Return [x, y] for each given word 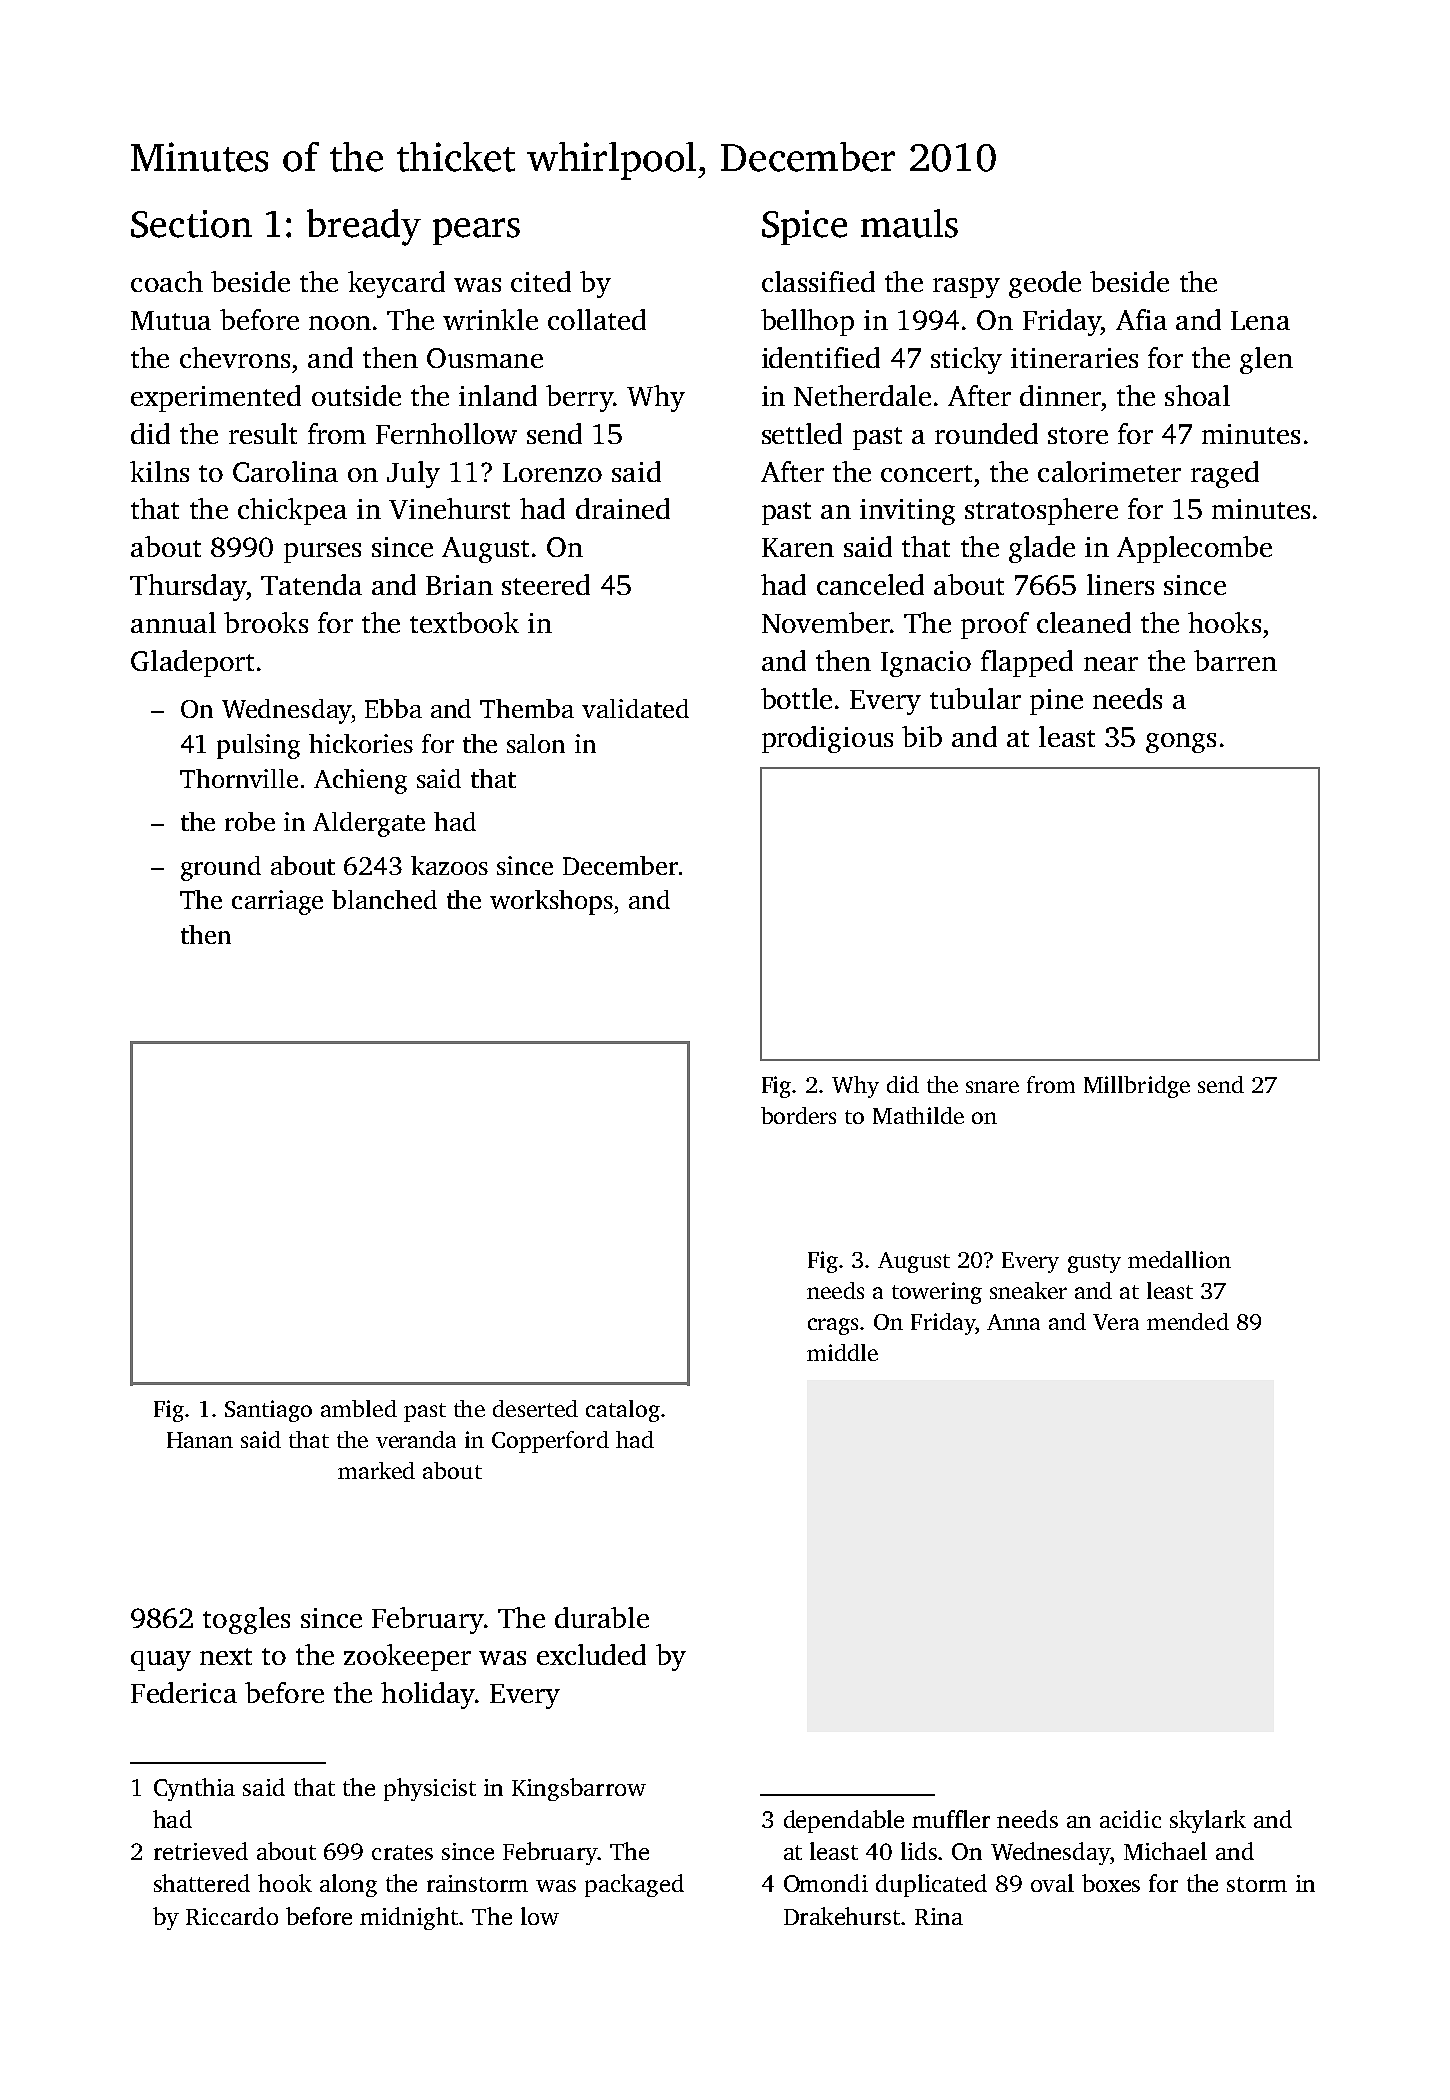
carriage [277, 902]
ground [221, 868]
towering [937, 1293]
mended [1188, 1321]
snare [992, 1087]
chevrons [235, 357]
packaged [634, 1885]
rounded [986, 433]
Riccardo [232, 1916]
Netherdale [862, 395]
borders [798, 1115]
